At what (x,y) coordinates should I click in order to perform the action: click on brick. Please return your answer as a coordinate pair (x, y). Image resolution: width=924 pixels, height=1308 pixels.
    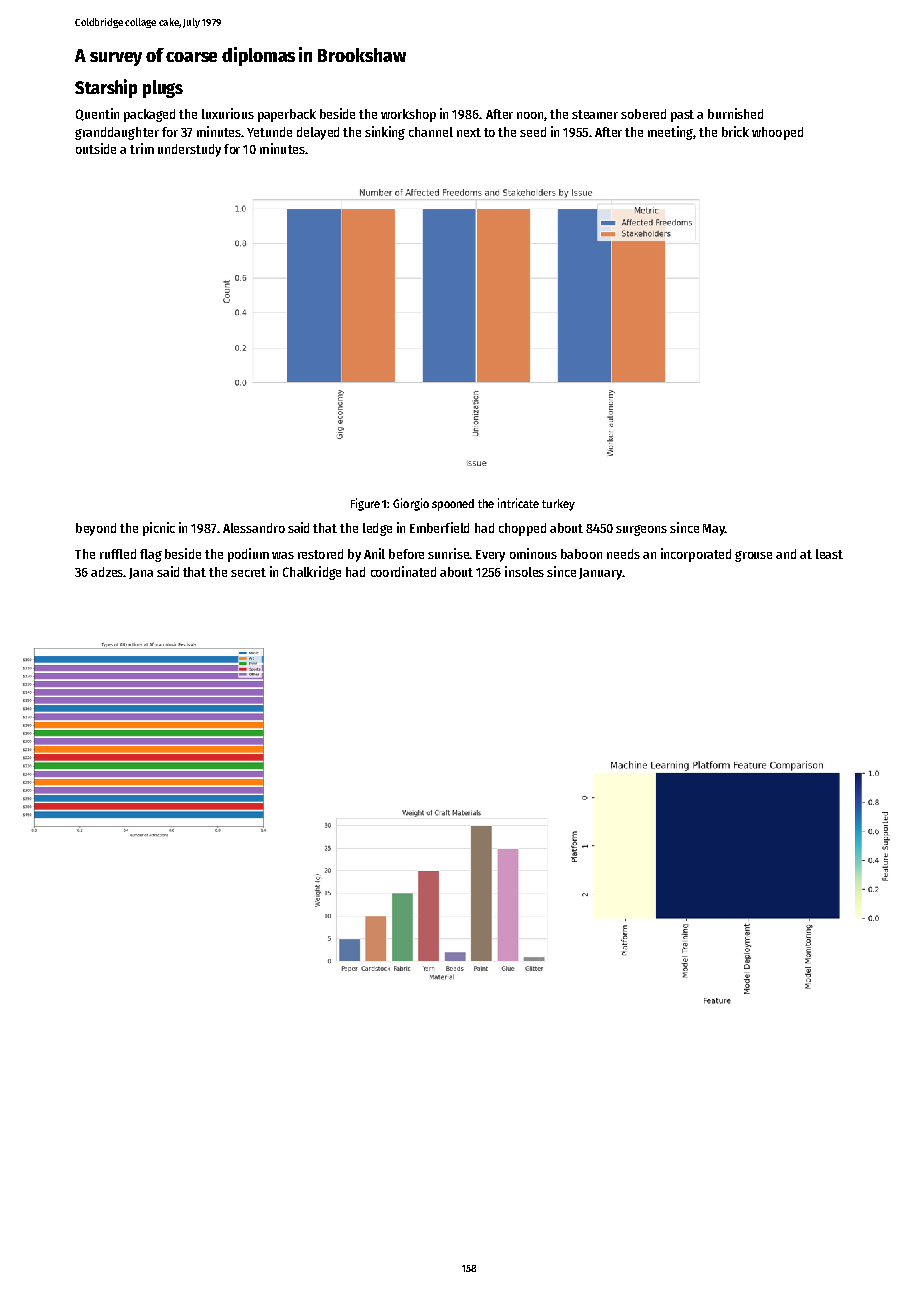
    Looking at the image, I should click on (735, 131).
